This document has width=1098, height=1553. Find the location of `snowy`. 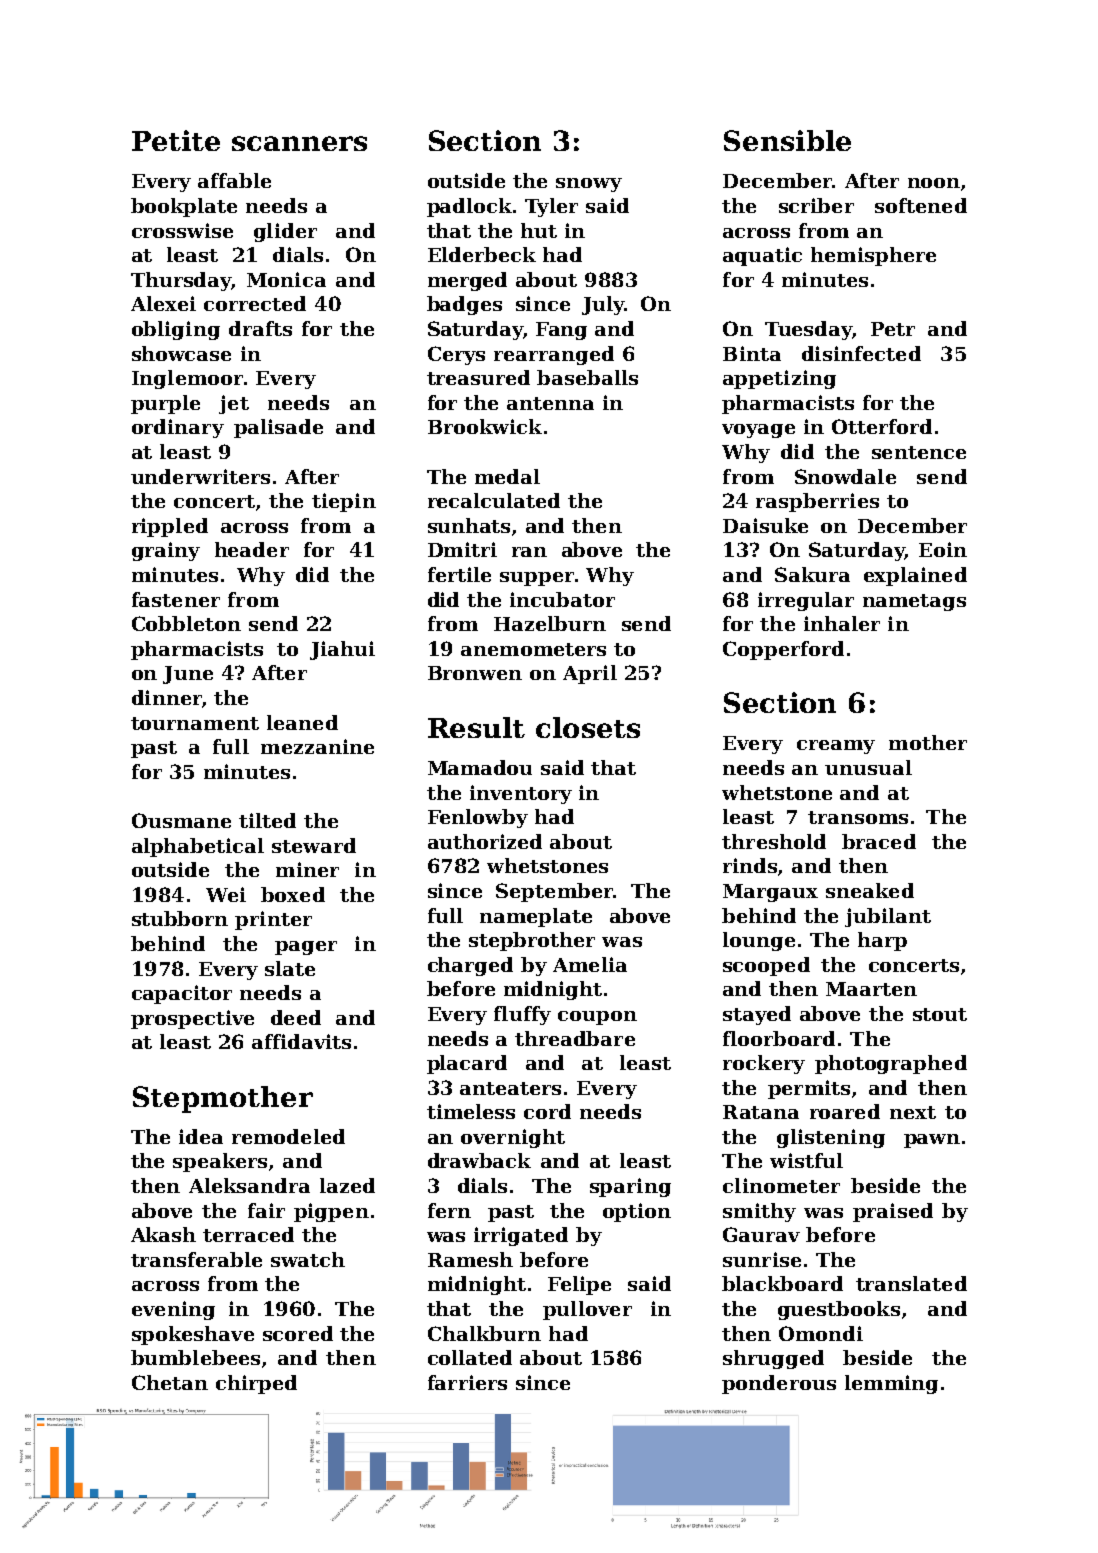

snowy is located at coordinates (589, 185).
